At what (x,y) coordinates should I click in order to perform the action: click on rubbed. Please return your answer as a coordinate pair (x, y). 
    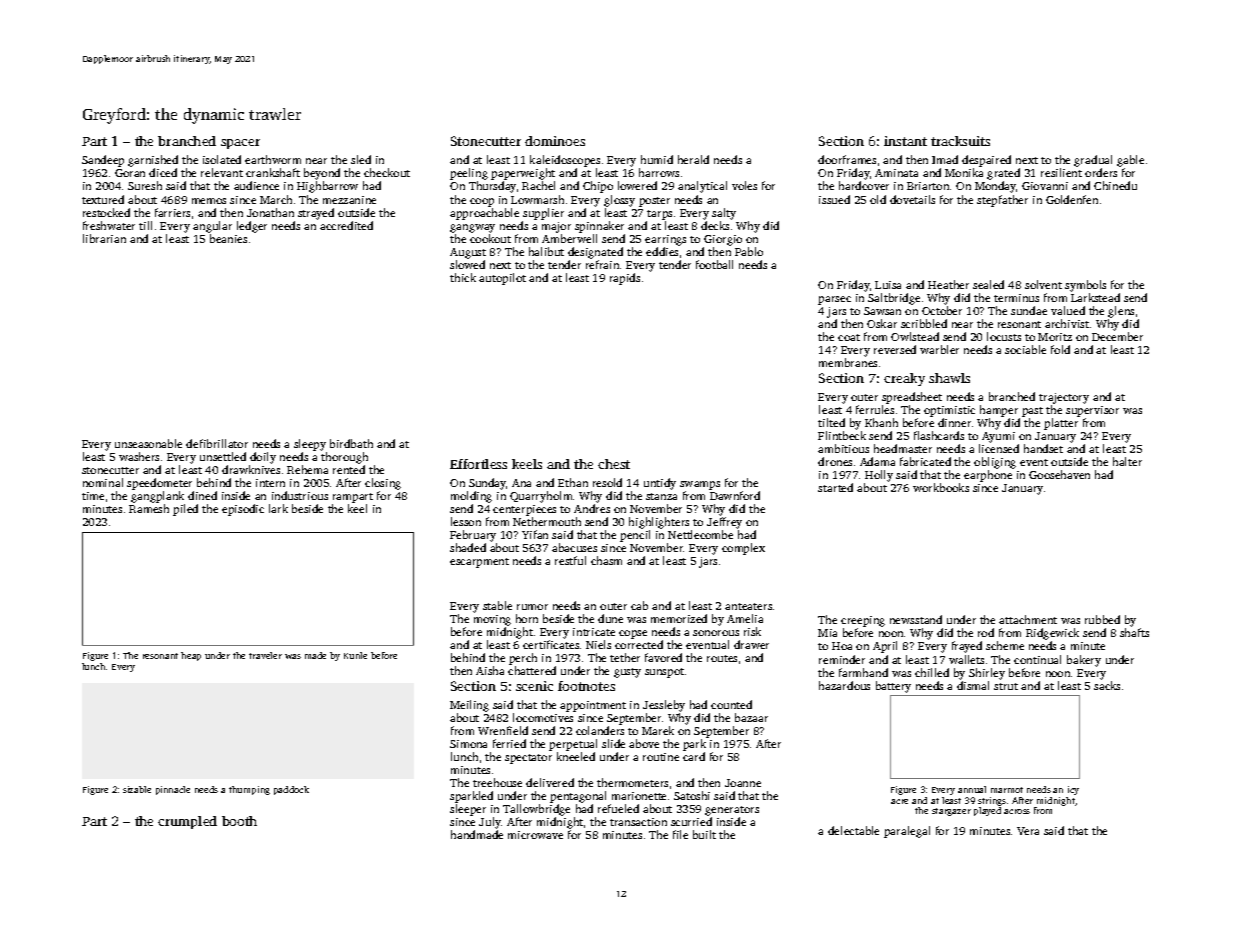
    Looking at the image, I should click on (1102, 619).
